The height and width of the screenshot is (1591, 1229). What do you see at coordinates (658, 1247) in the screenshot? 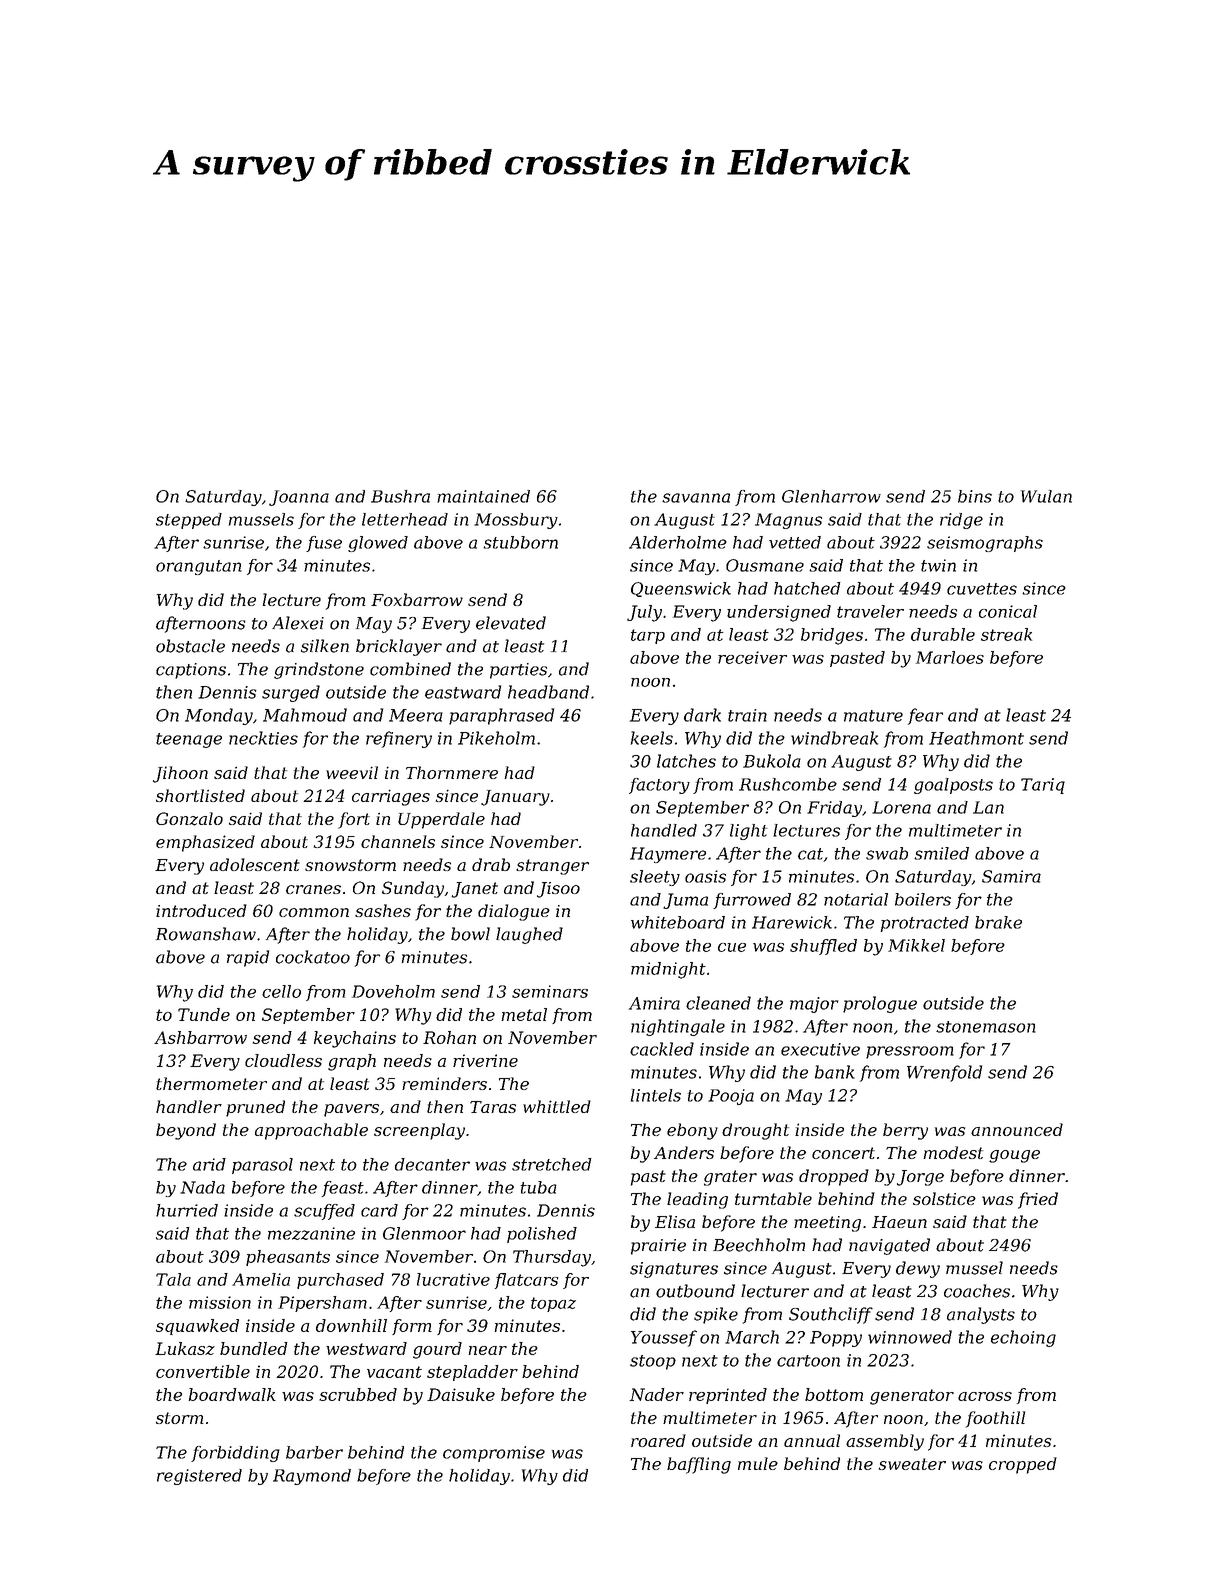
I see `prairie` at bounding box center [658, 1247].
